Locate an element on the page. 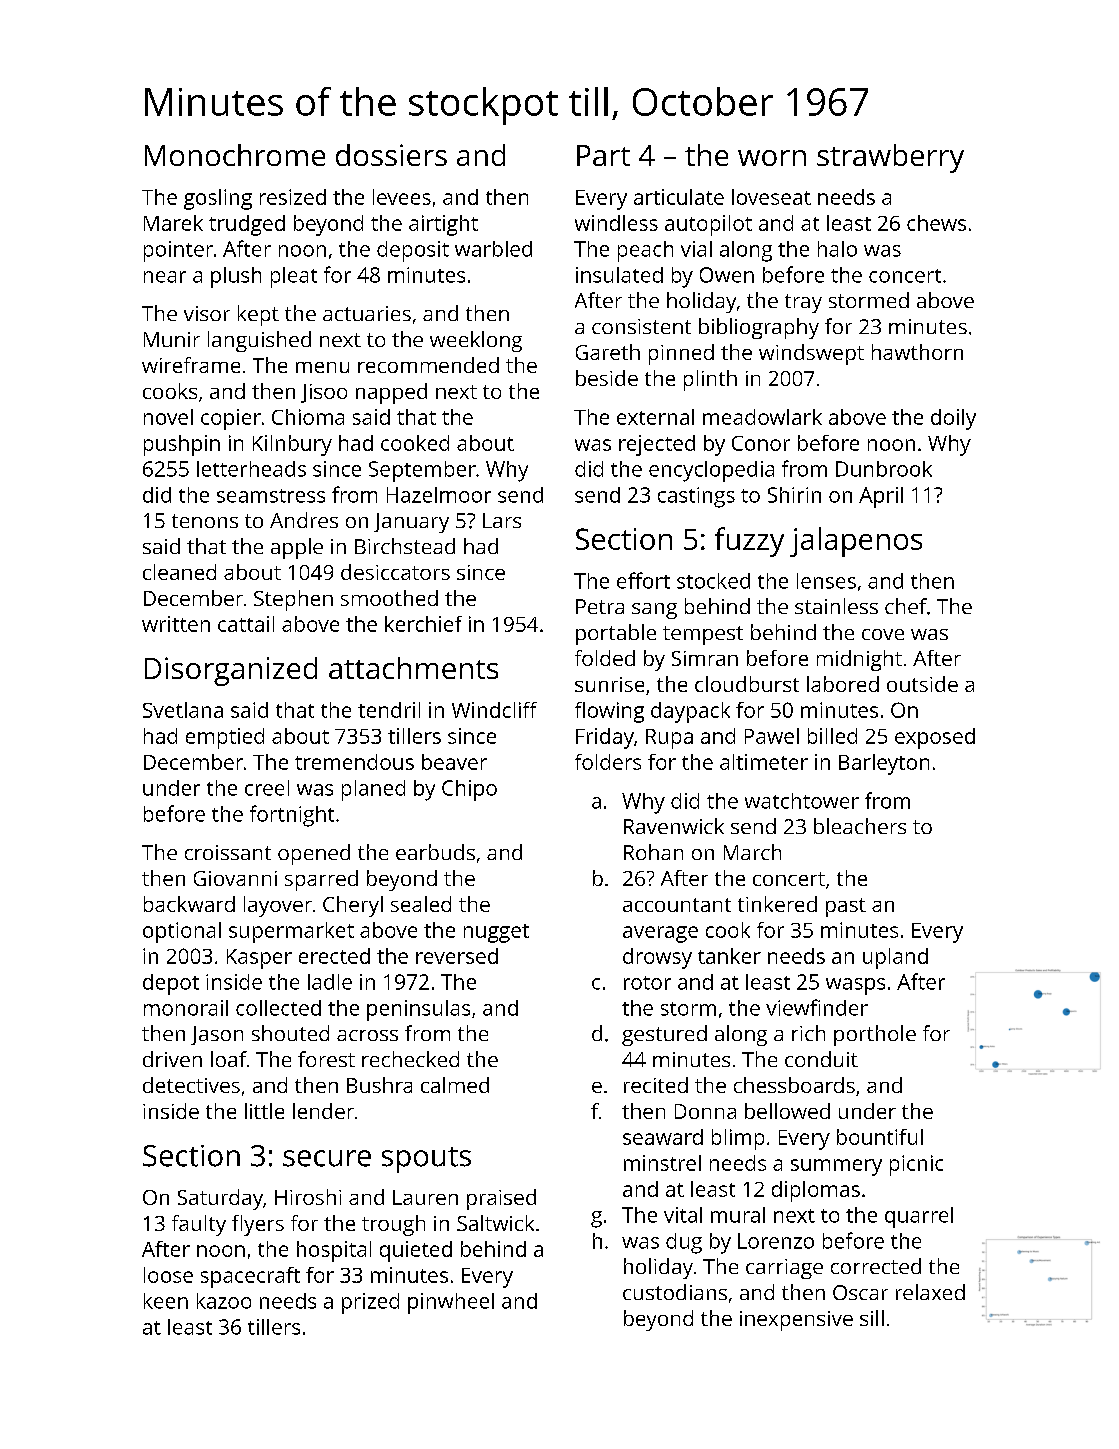  picnic is located at coordinates (916, 1165).
